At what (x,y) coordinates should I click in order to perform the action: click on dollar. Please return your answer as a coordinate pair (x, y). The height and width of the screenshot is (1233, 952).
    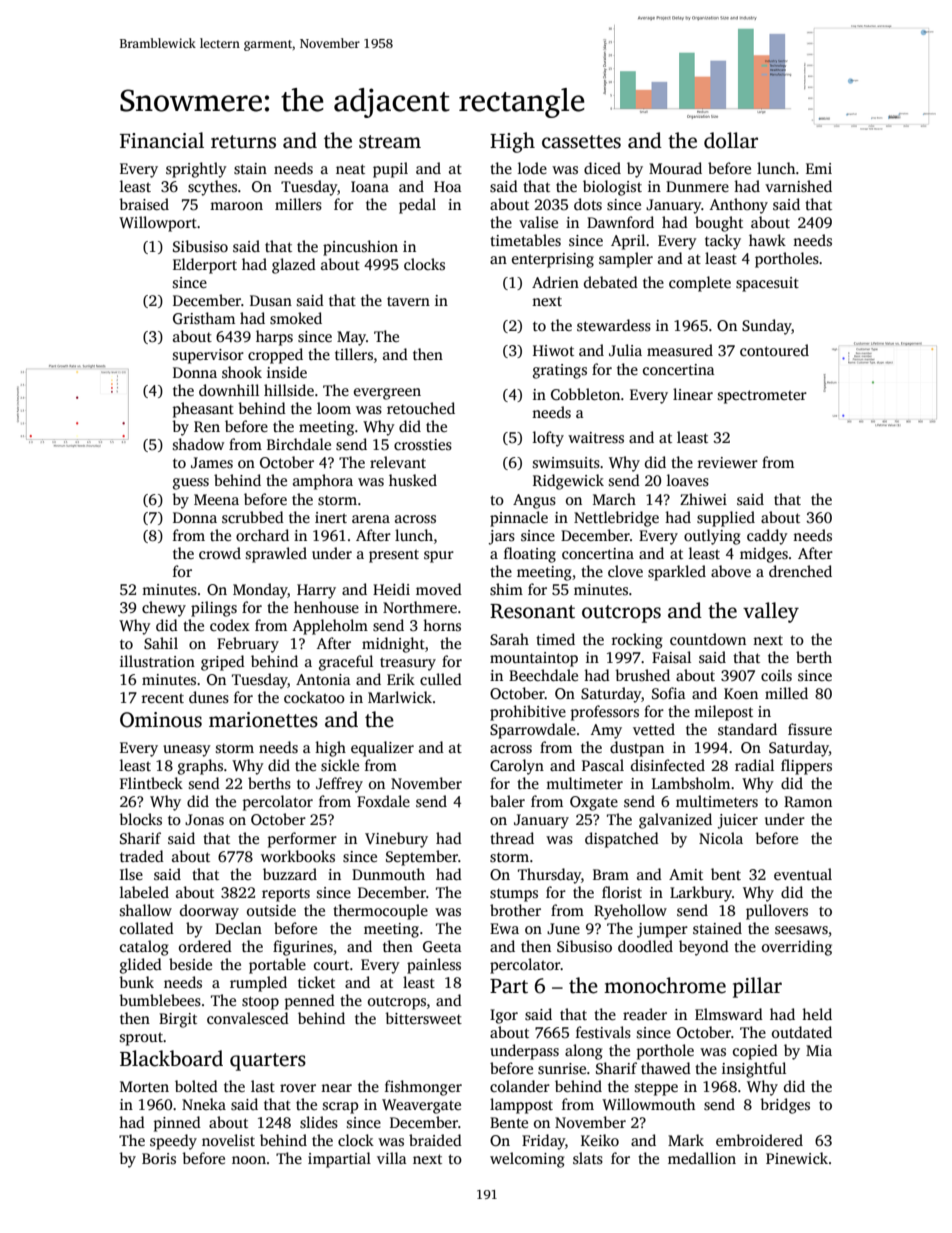
    Looking at the image, I should click on (731, 140).
